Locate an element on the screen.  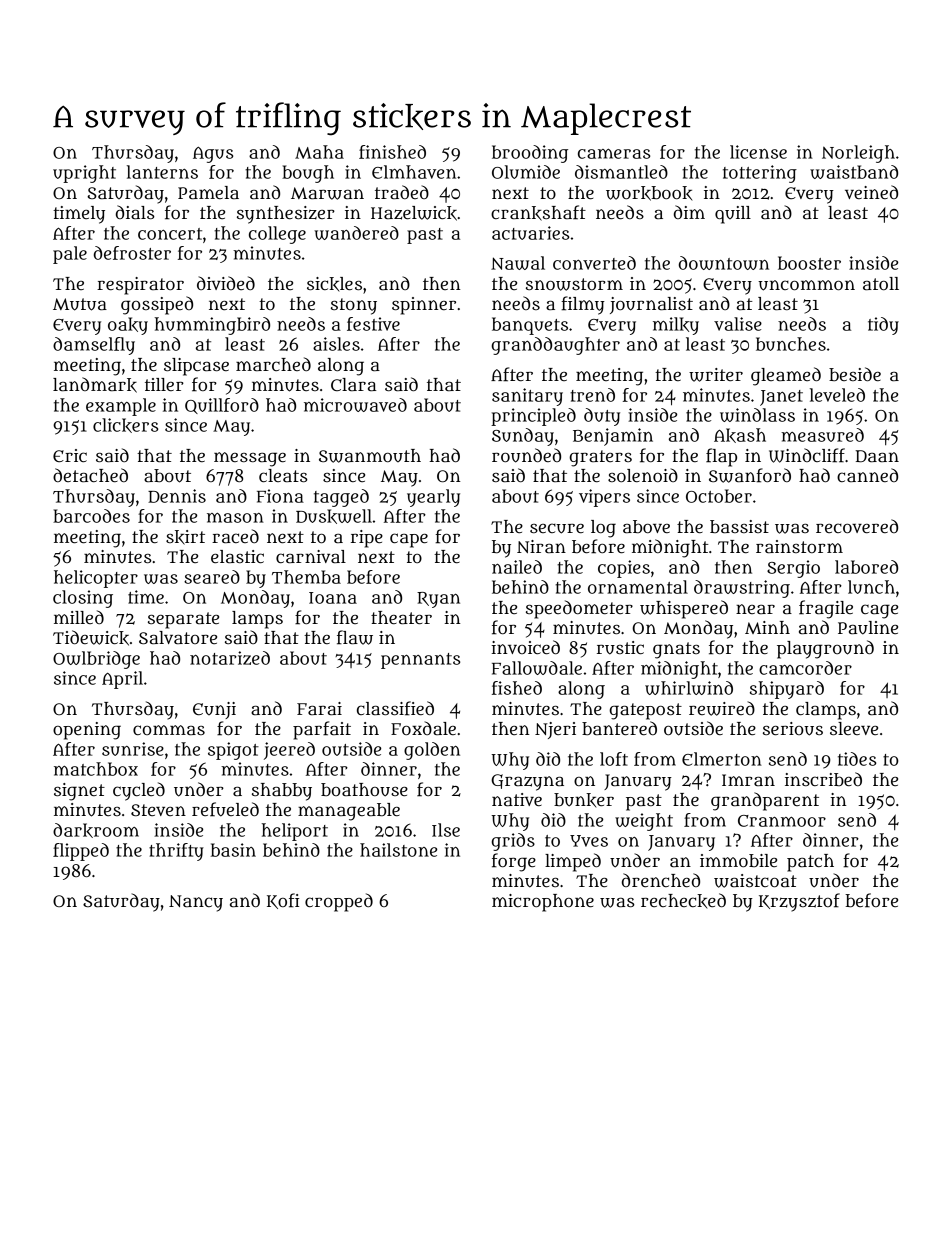
microphone is located at coordinates (543, 903).
